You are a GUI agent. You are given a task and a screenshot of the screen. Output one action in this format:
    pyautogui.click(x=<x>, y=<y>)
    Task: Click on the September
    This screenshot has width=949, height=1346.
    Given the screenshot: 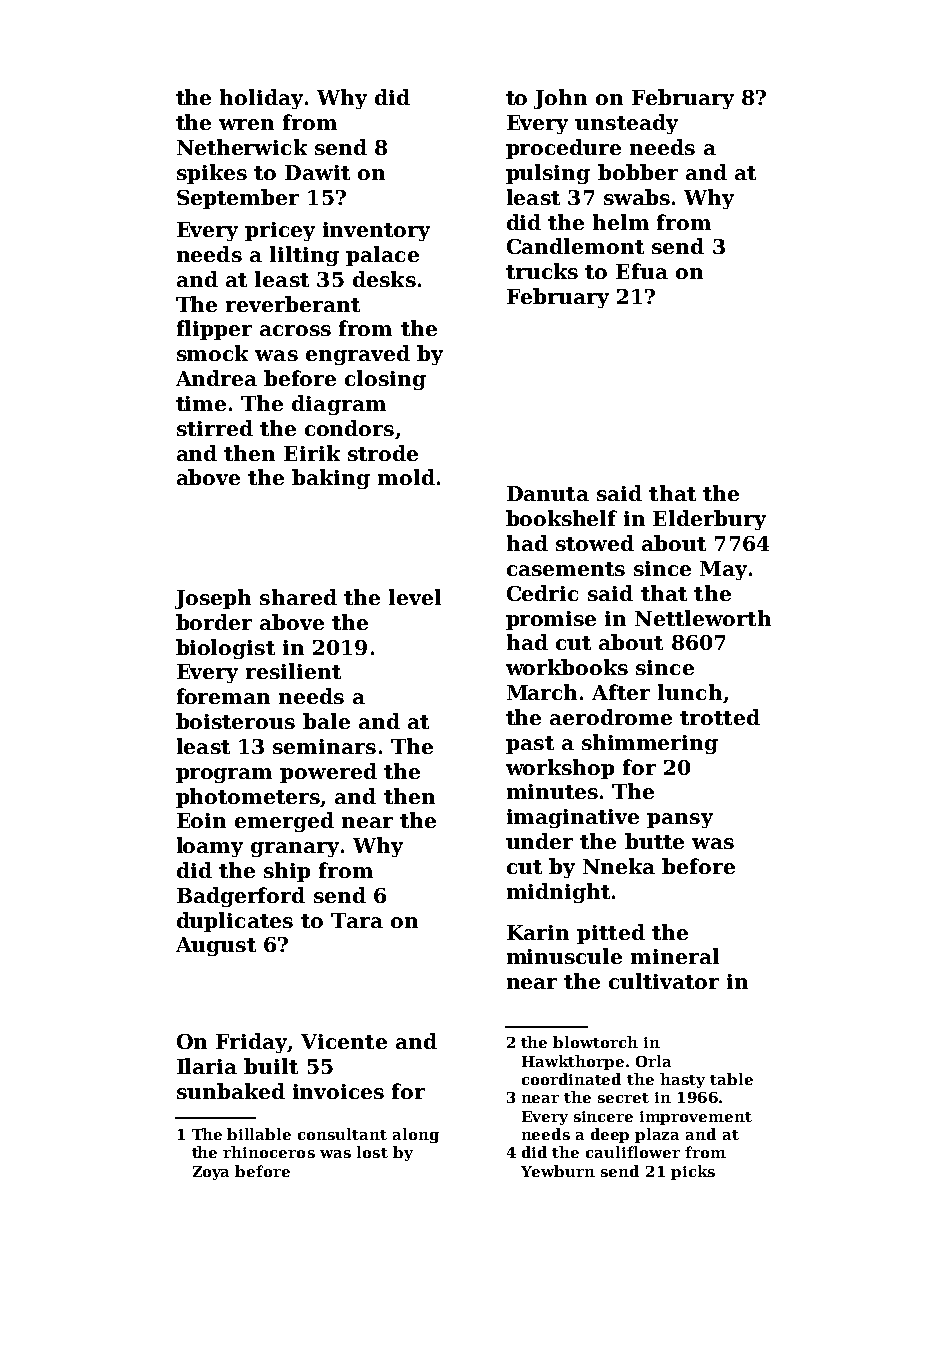 What is the action you would take?
    pyautogui.click(x=238, y=199)
